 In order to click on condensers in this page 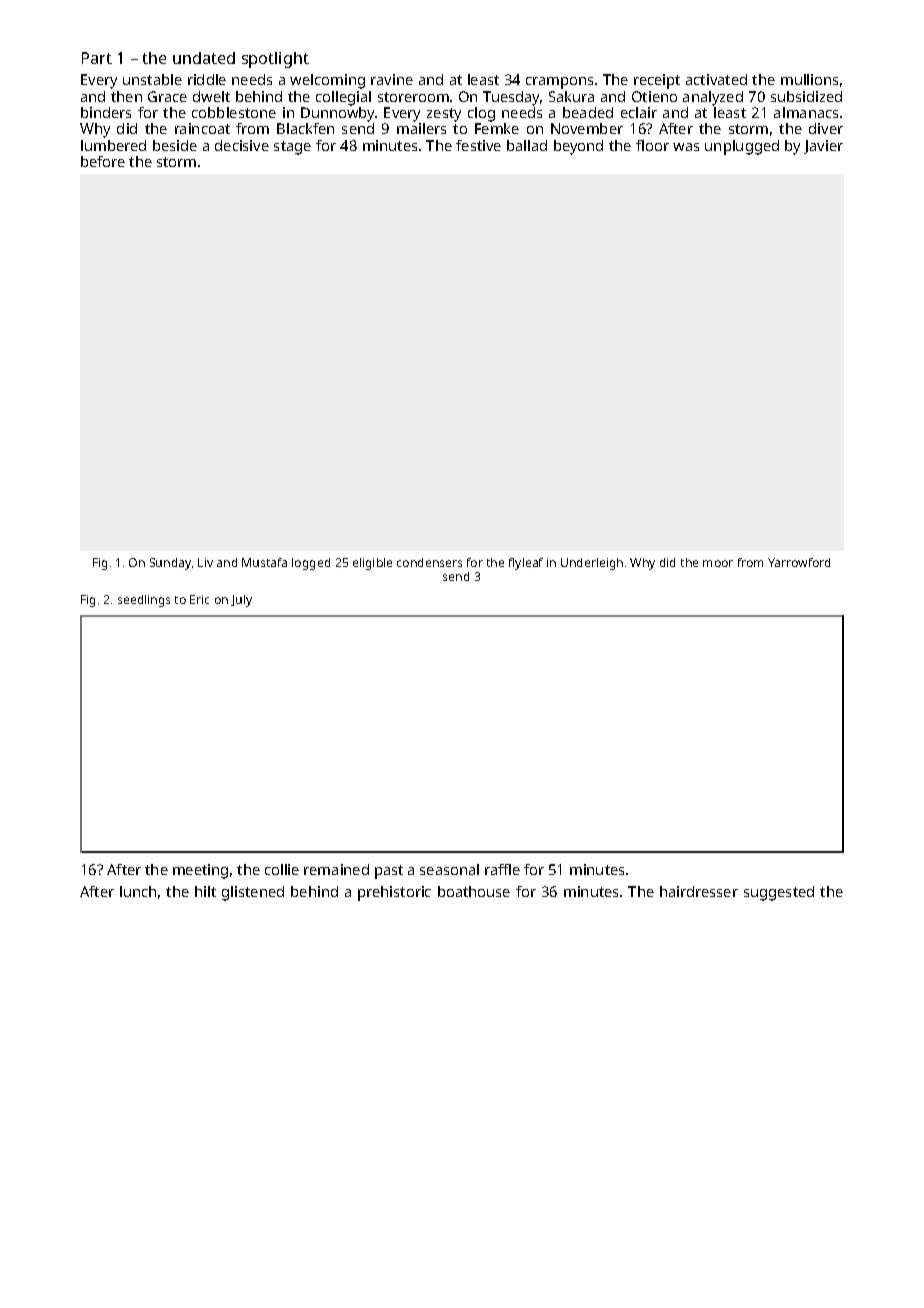, I will do `click(429, 562)`.
